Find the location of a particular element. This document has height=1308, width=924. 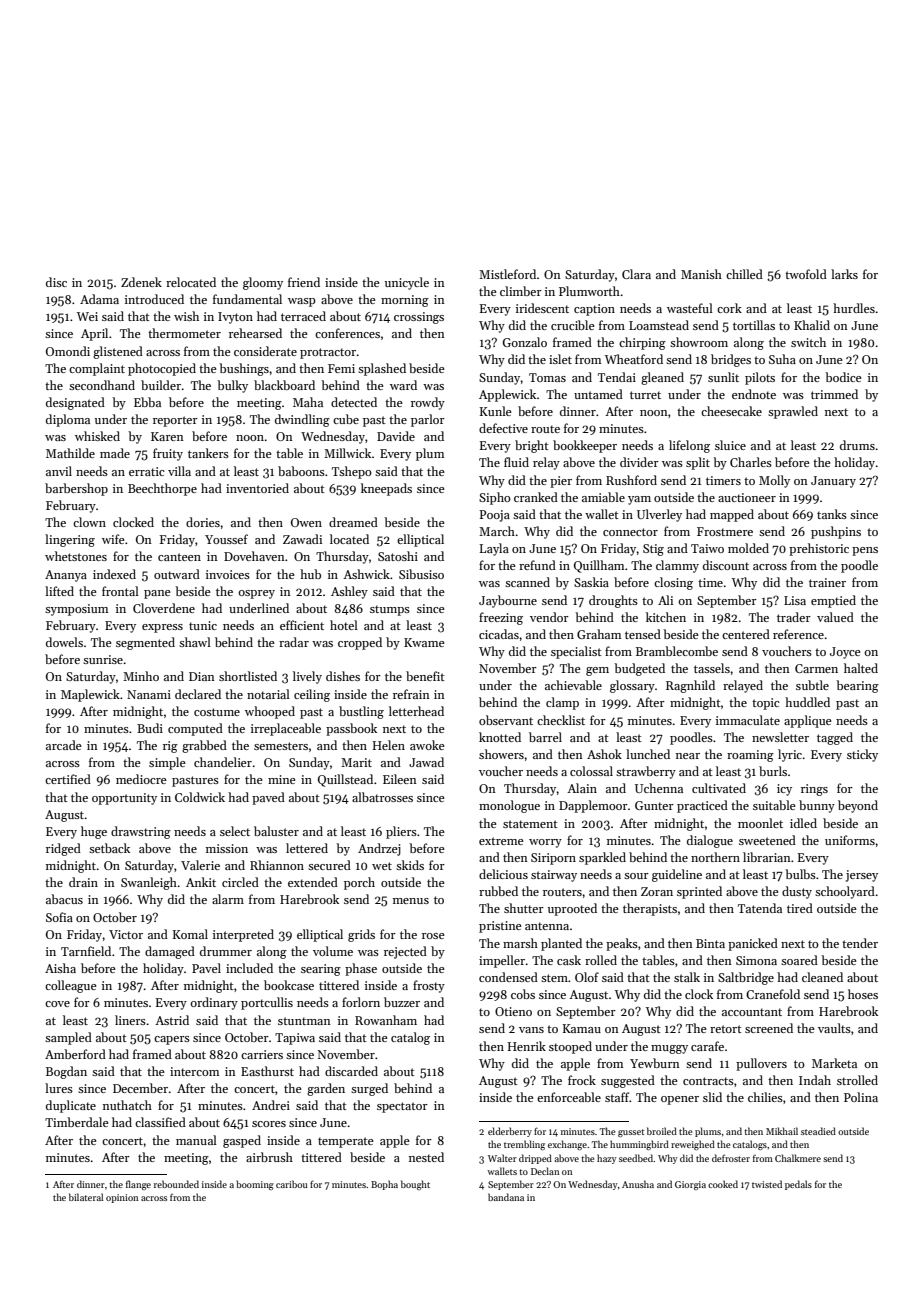

Loamstead is located at coordinates (659, 325).
